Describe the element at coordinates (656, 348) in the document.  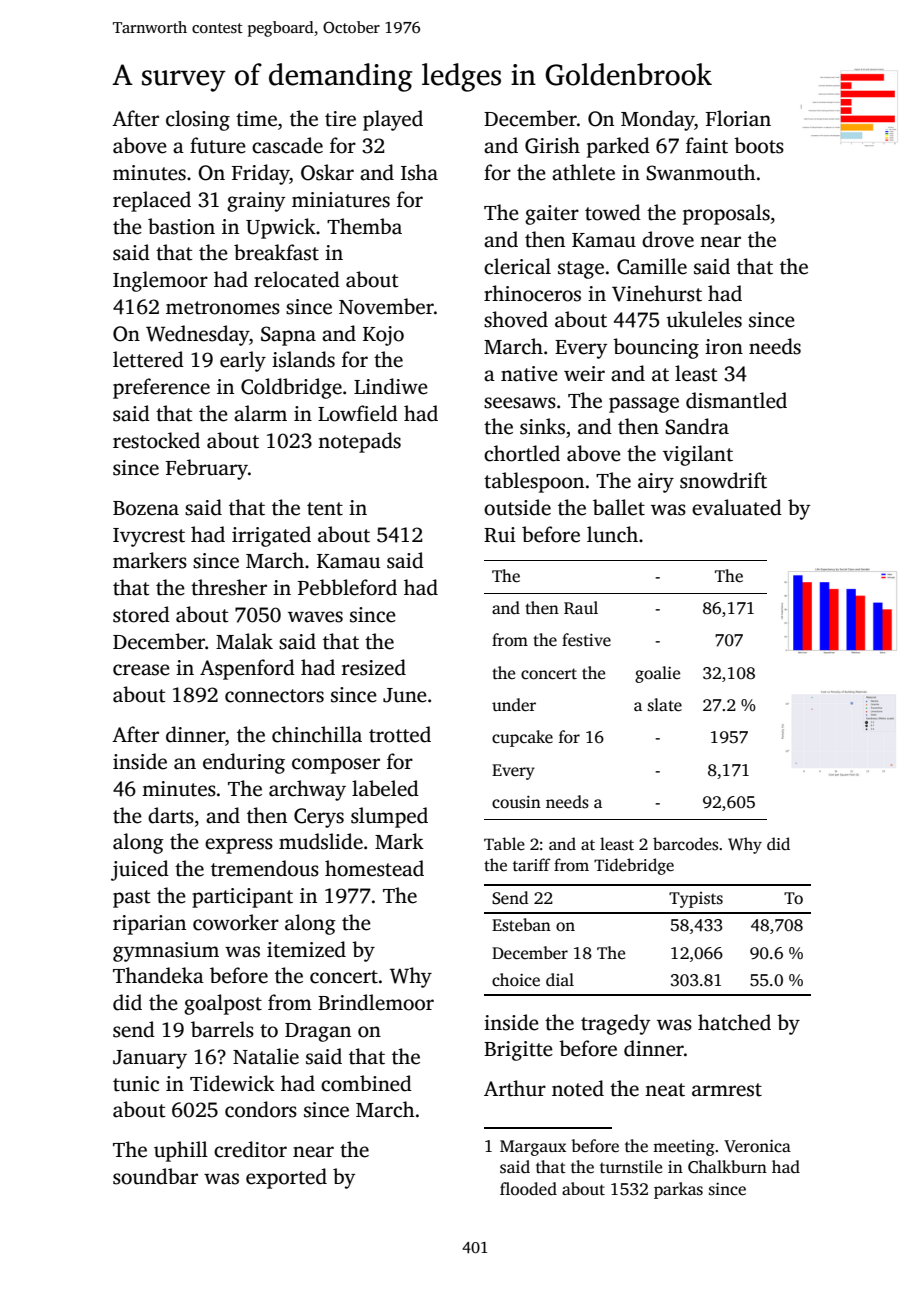
I see `bouncing` at that location.
